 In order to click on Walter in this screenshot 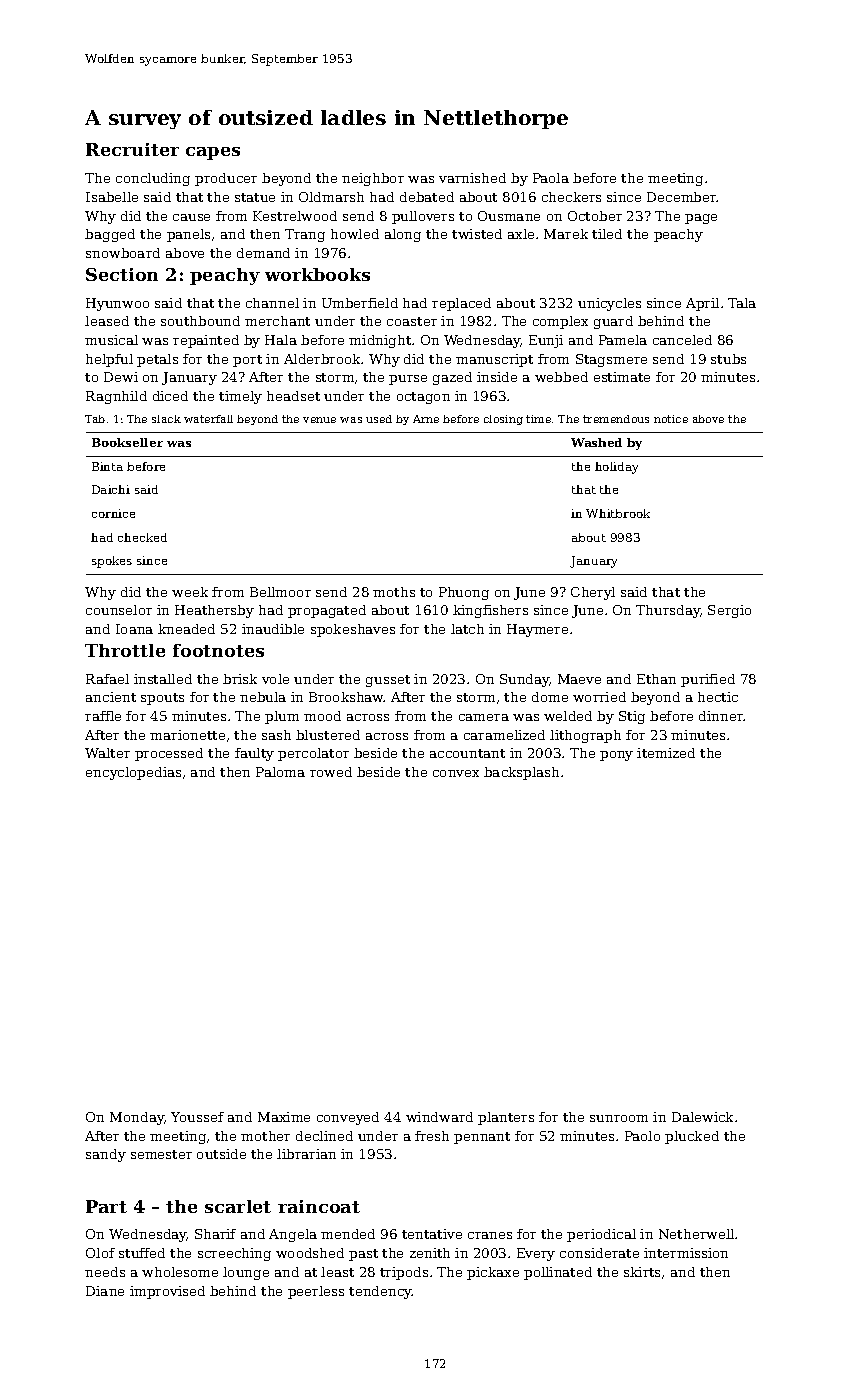, I will do `click(107, 753)`.
